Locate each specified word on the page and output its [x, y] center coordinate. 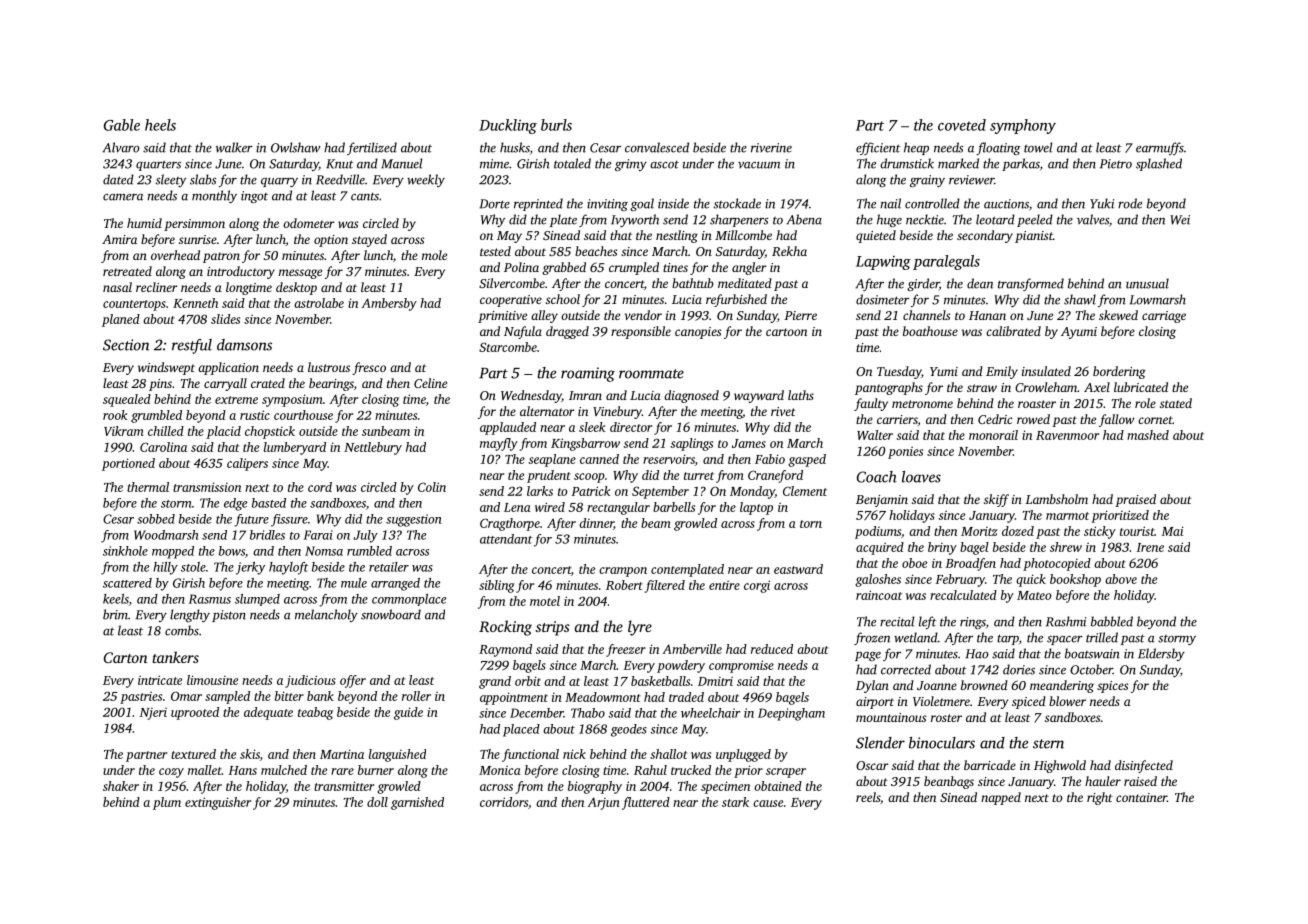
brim [115, 614]
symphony [1023, 126]
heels [160, 125]
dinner [596, 524]
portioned [128, 464]
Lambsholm [1056, 499]
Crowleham [1046, 387]
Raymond [505, 650]
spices [1112, 687]
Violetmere [941, 701]
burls [556, 125]
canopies [698, 333]
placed [521, 730]
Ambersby [389, 304]
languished [397, 755]
